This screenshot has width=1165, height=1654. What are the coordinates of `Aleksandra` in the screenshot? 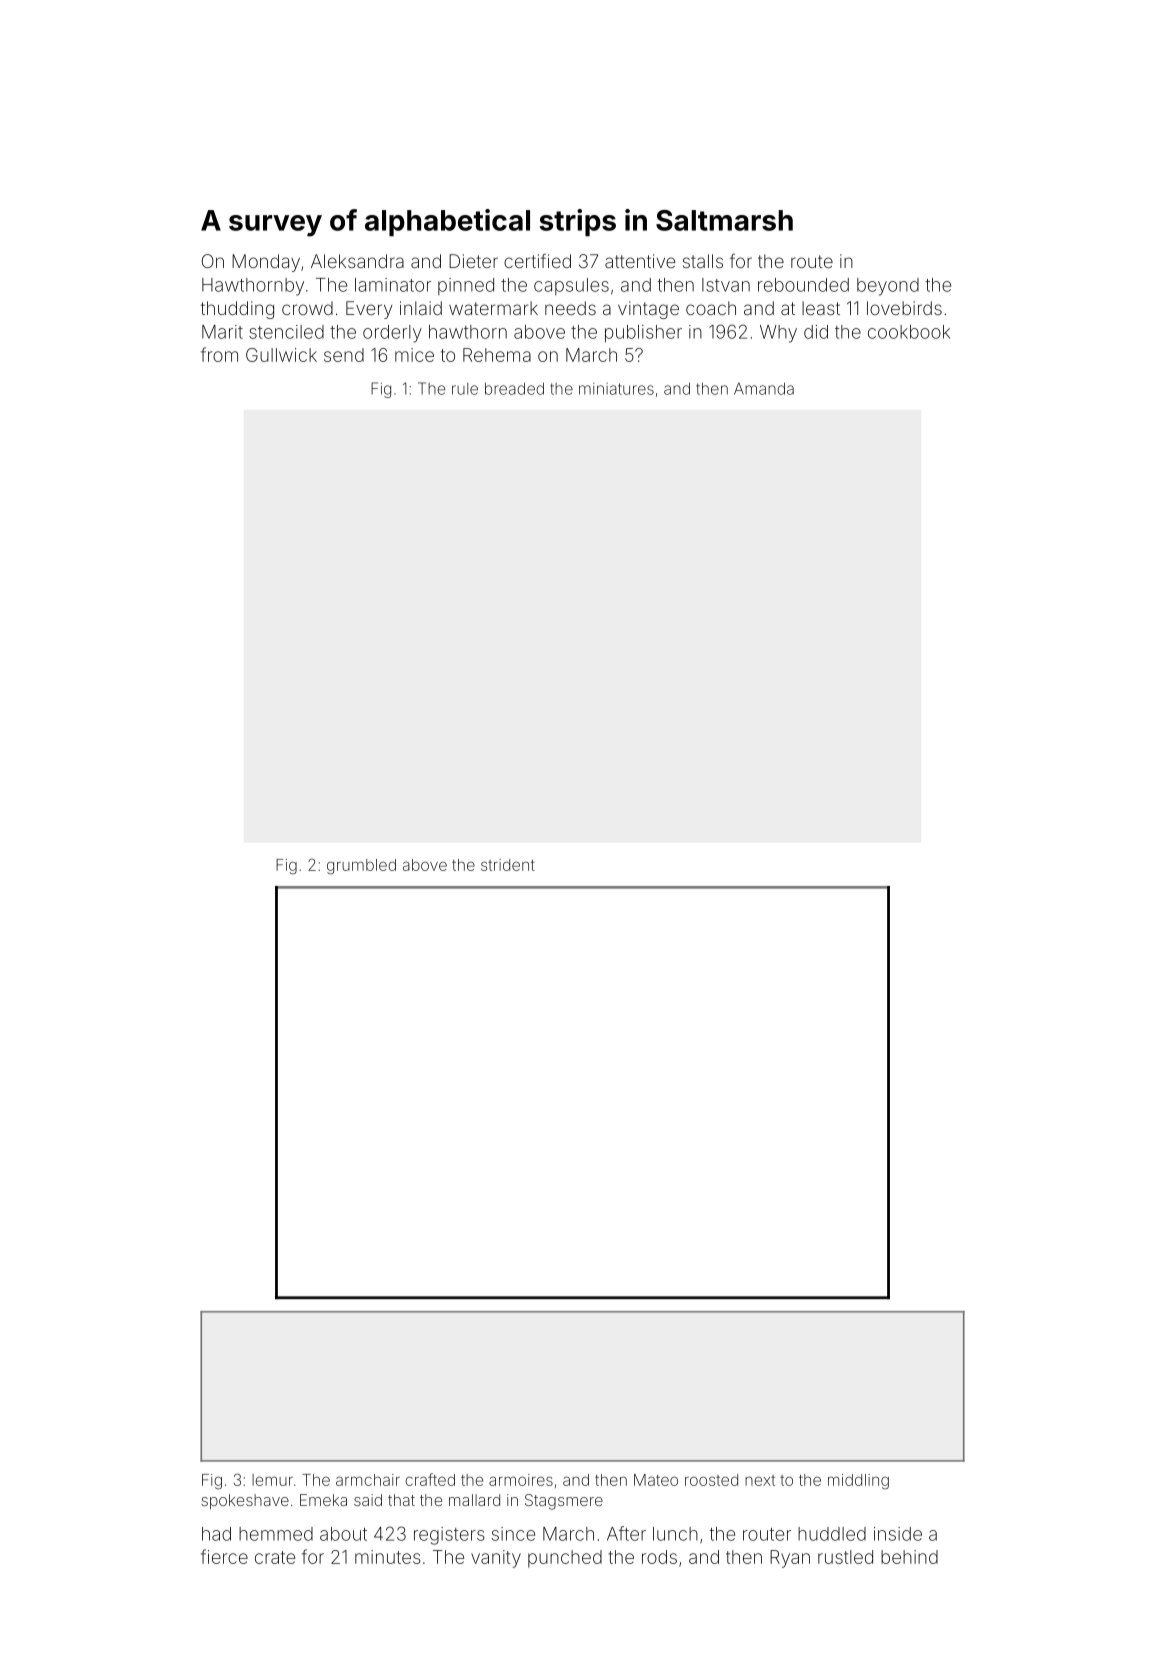 It's located at (357, 261).
